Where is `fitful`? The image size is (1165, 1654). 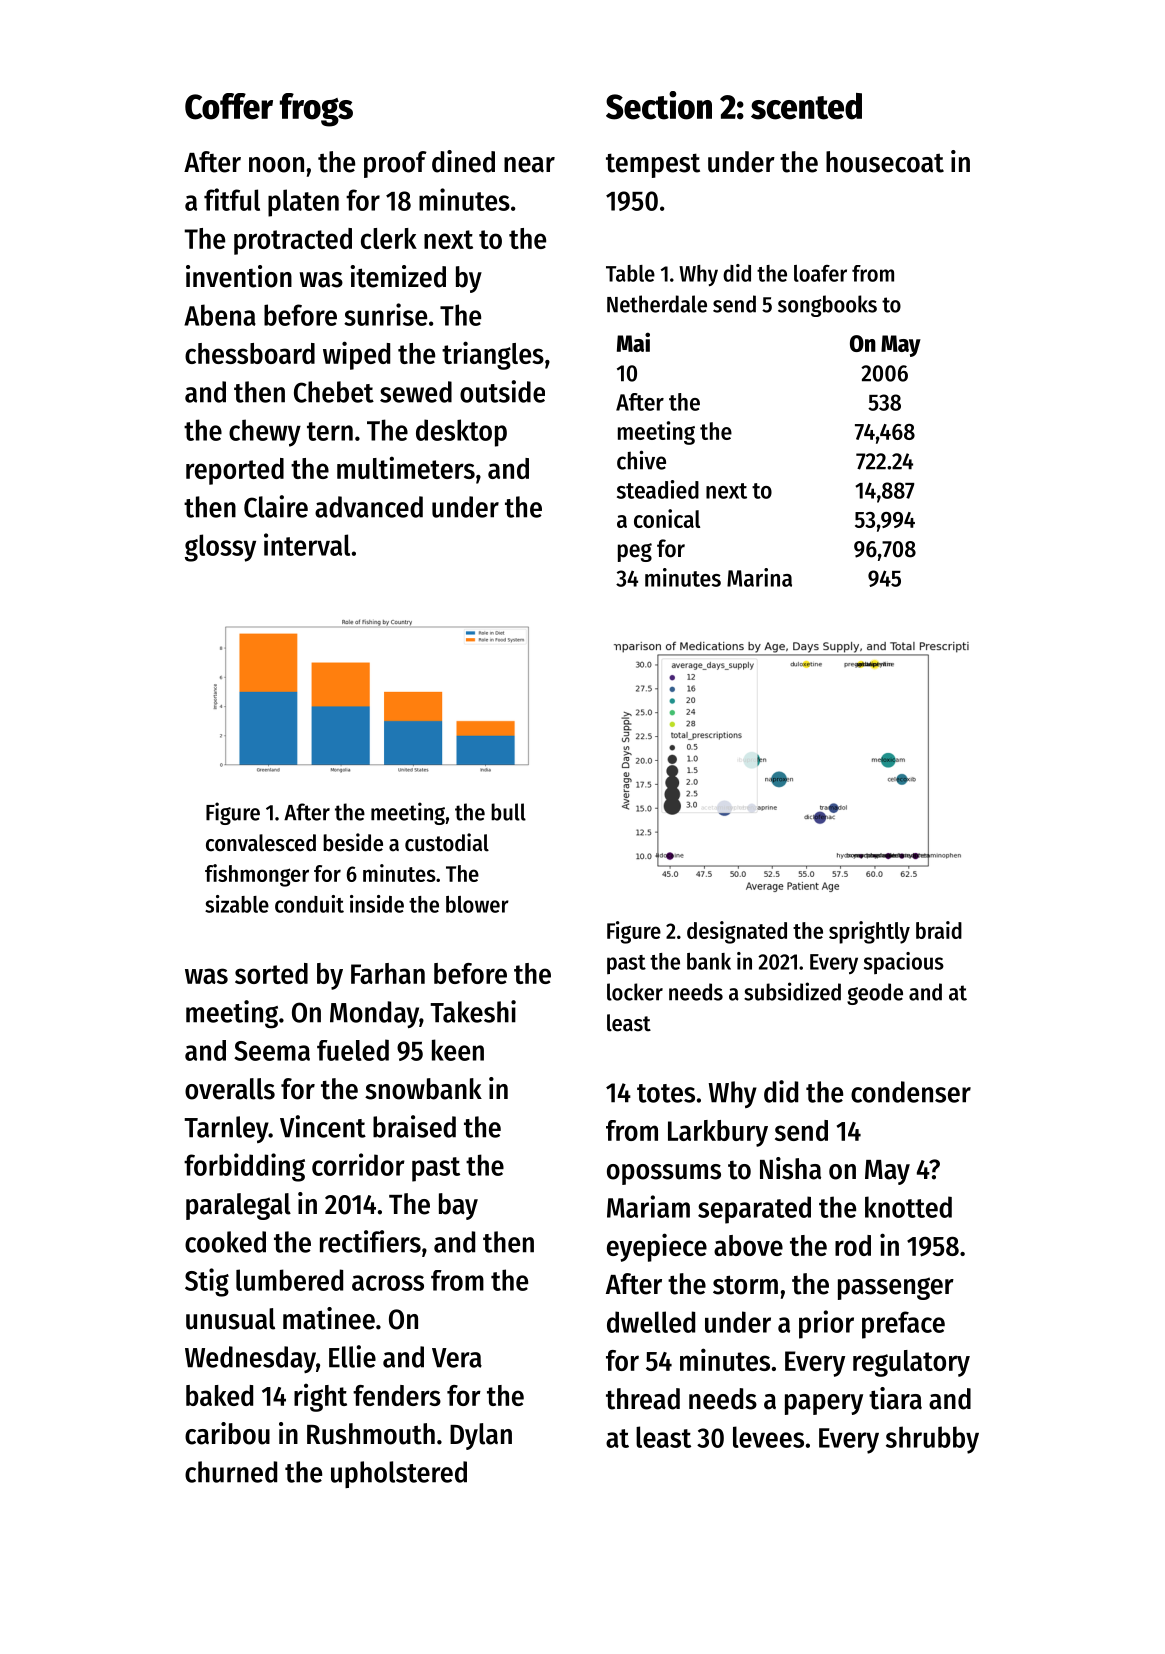 fitful is located at coordinates (232, 199).
